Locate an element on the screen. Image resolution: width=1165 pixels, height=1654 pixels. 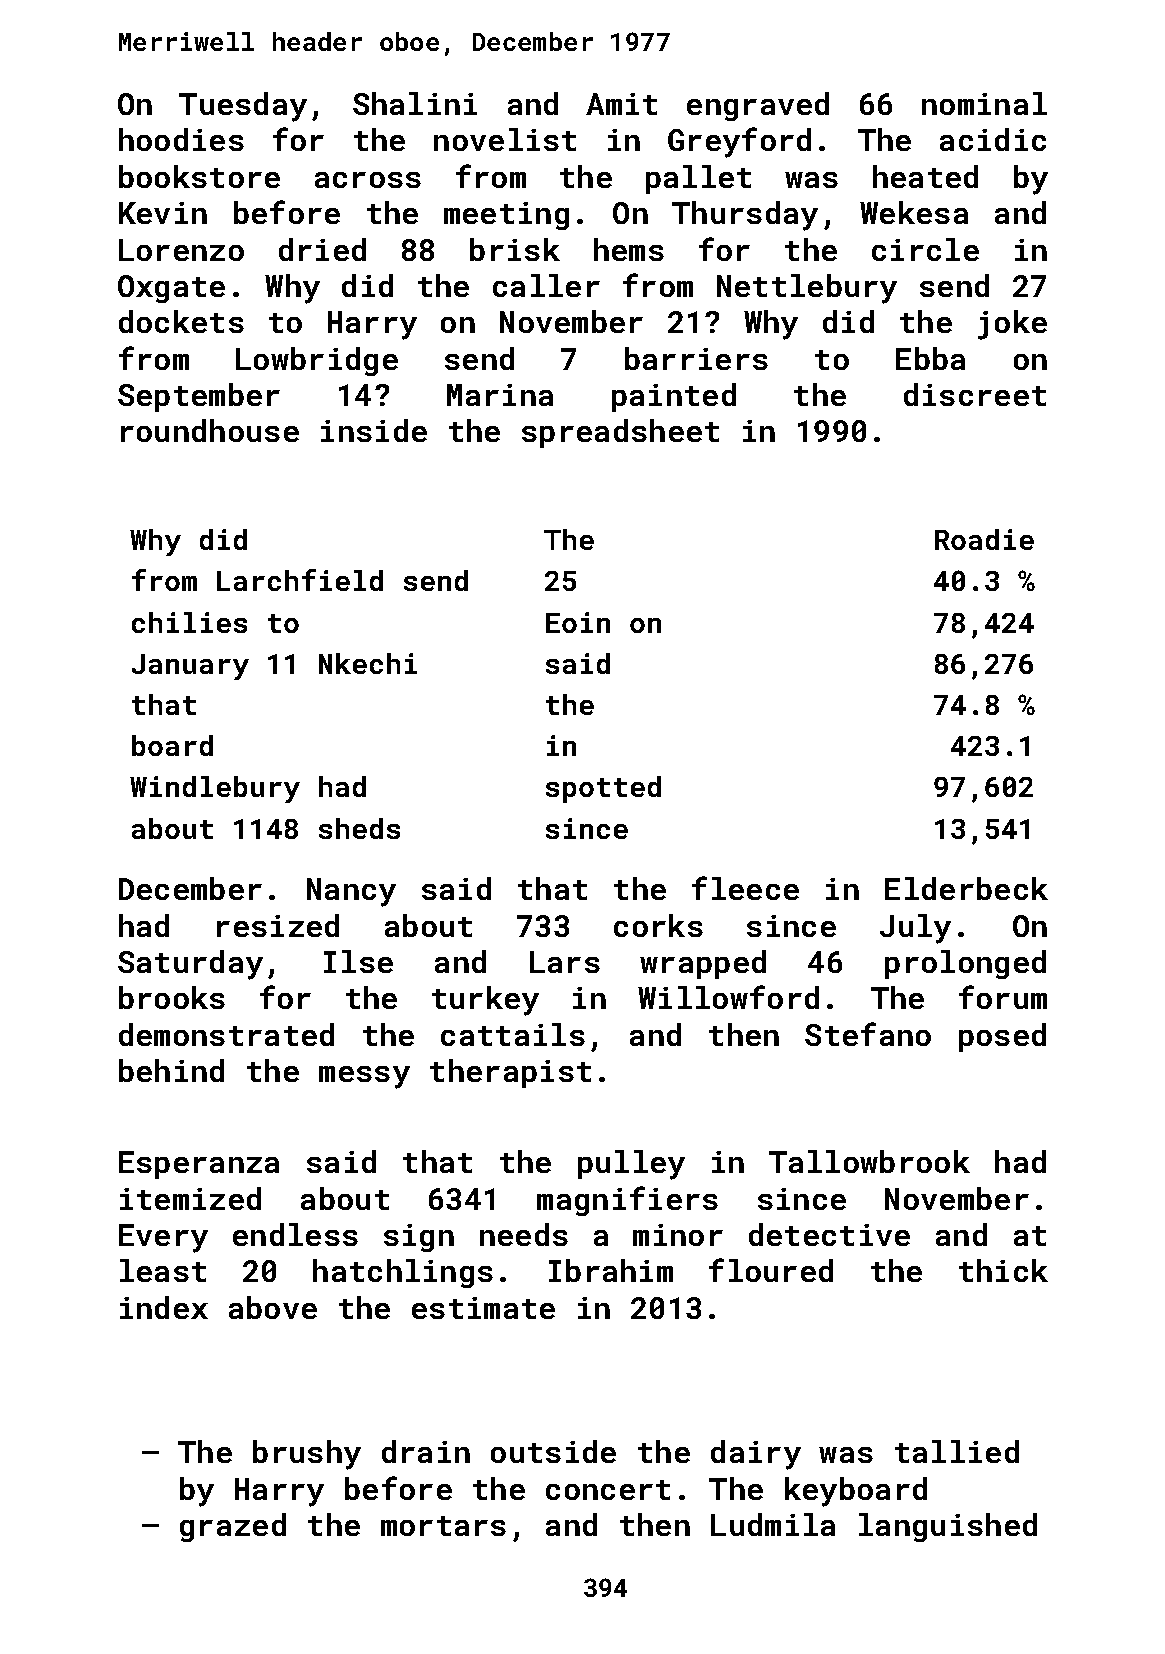
grazed is located at coordinates (233, 1527).
